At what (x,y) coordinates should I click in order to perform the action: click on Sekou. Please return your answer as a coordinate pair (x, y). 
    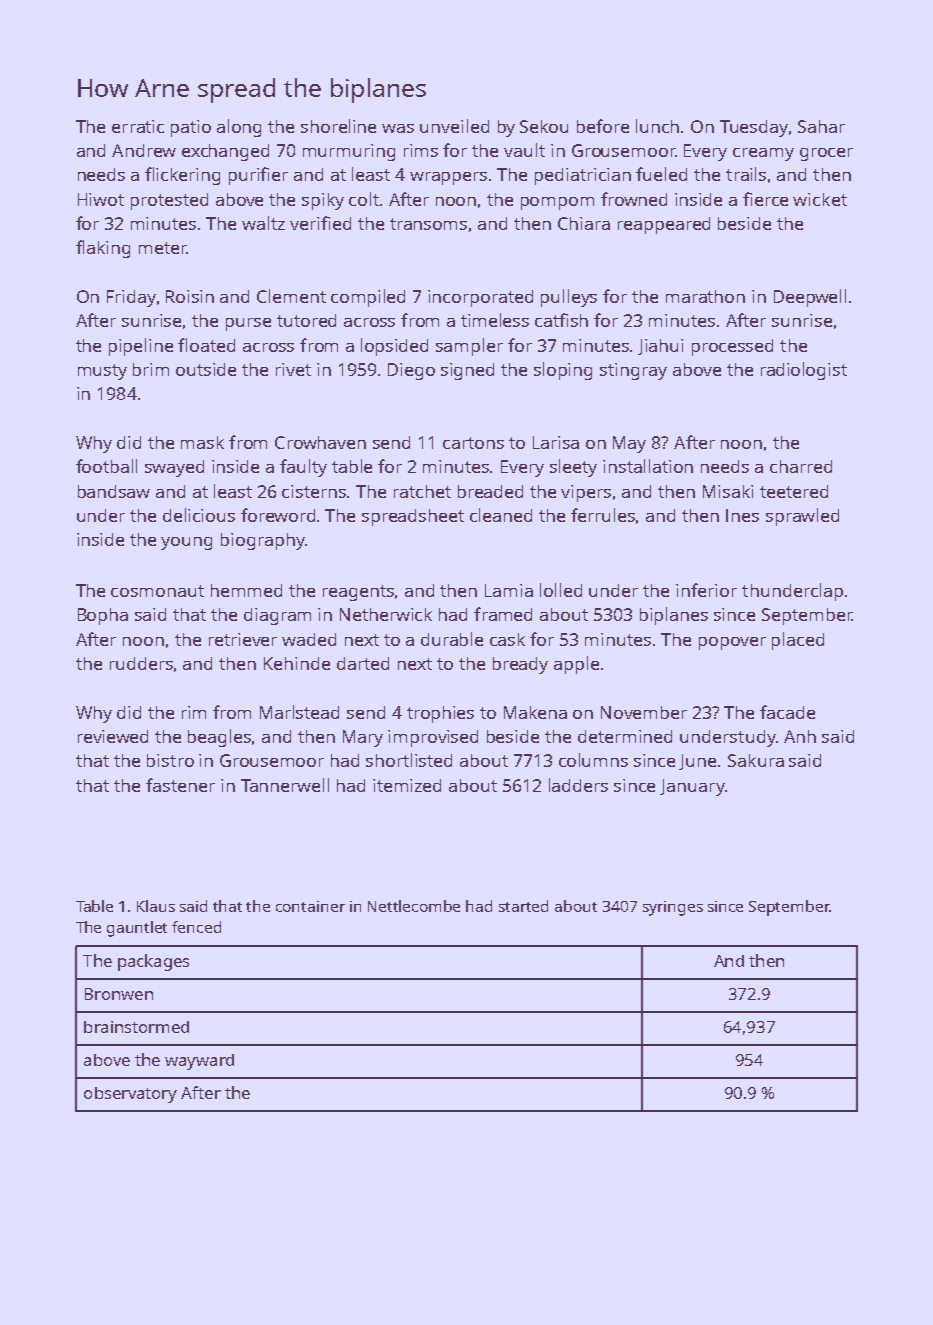
    Looking at the image, I should click on (544, 126).
